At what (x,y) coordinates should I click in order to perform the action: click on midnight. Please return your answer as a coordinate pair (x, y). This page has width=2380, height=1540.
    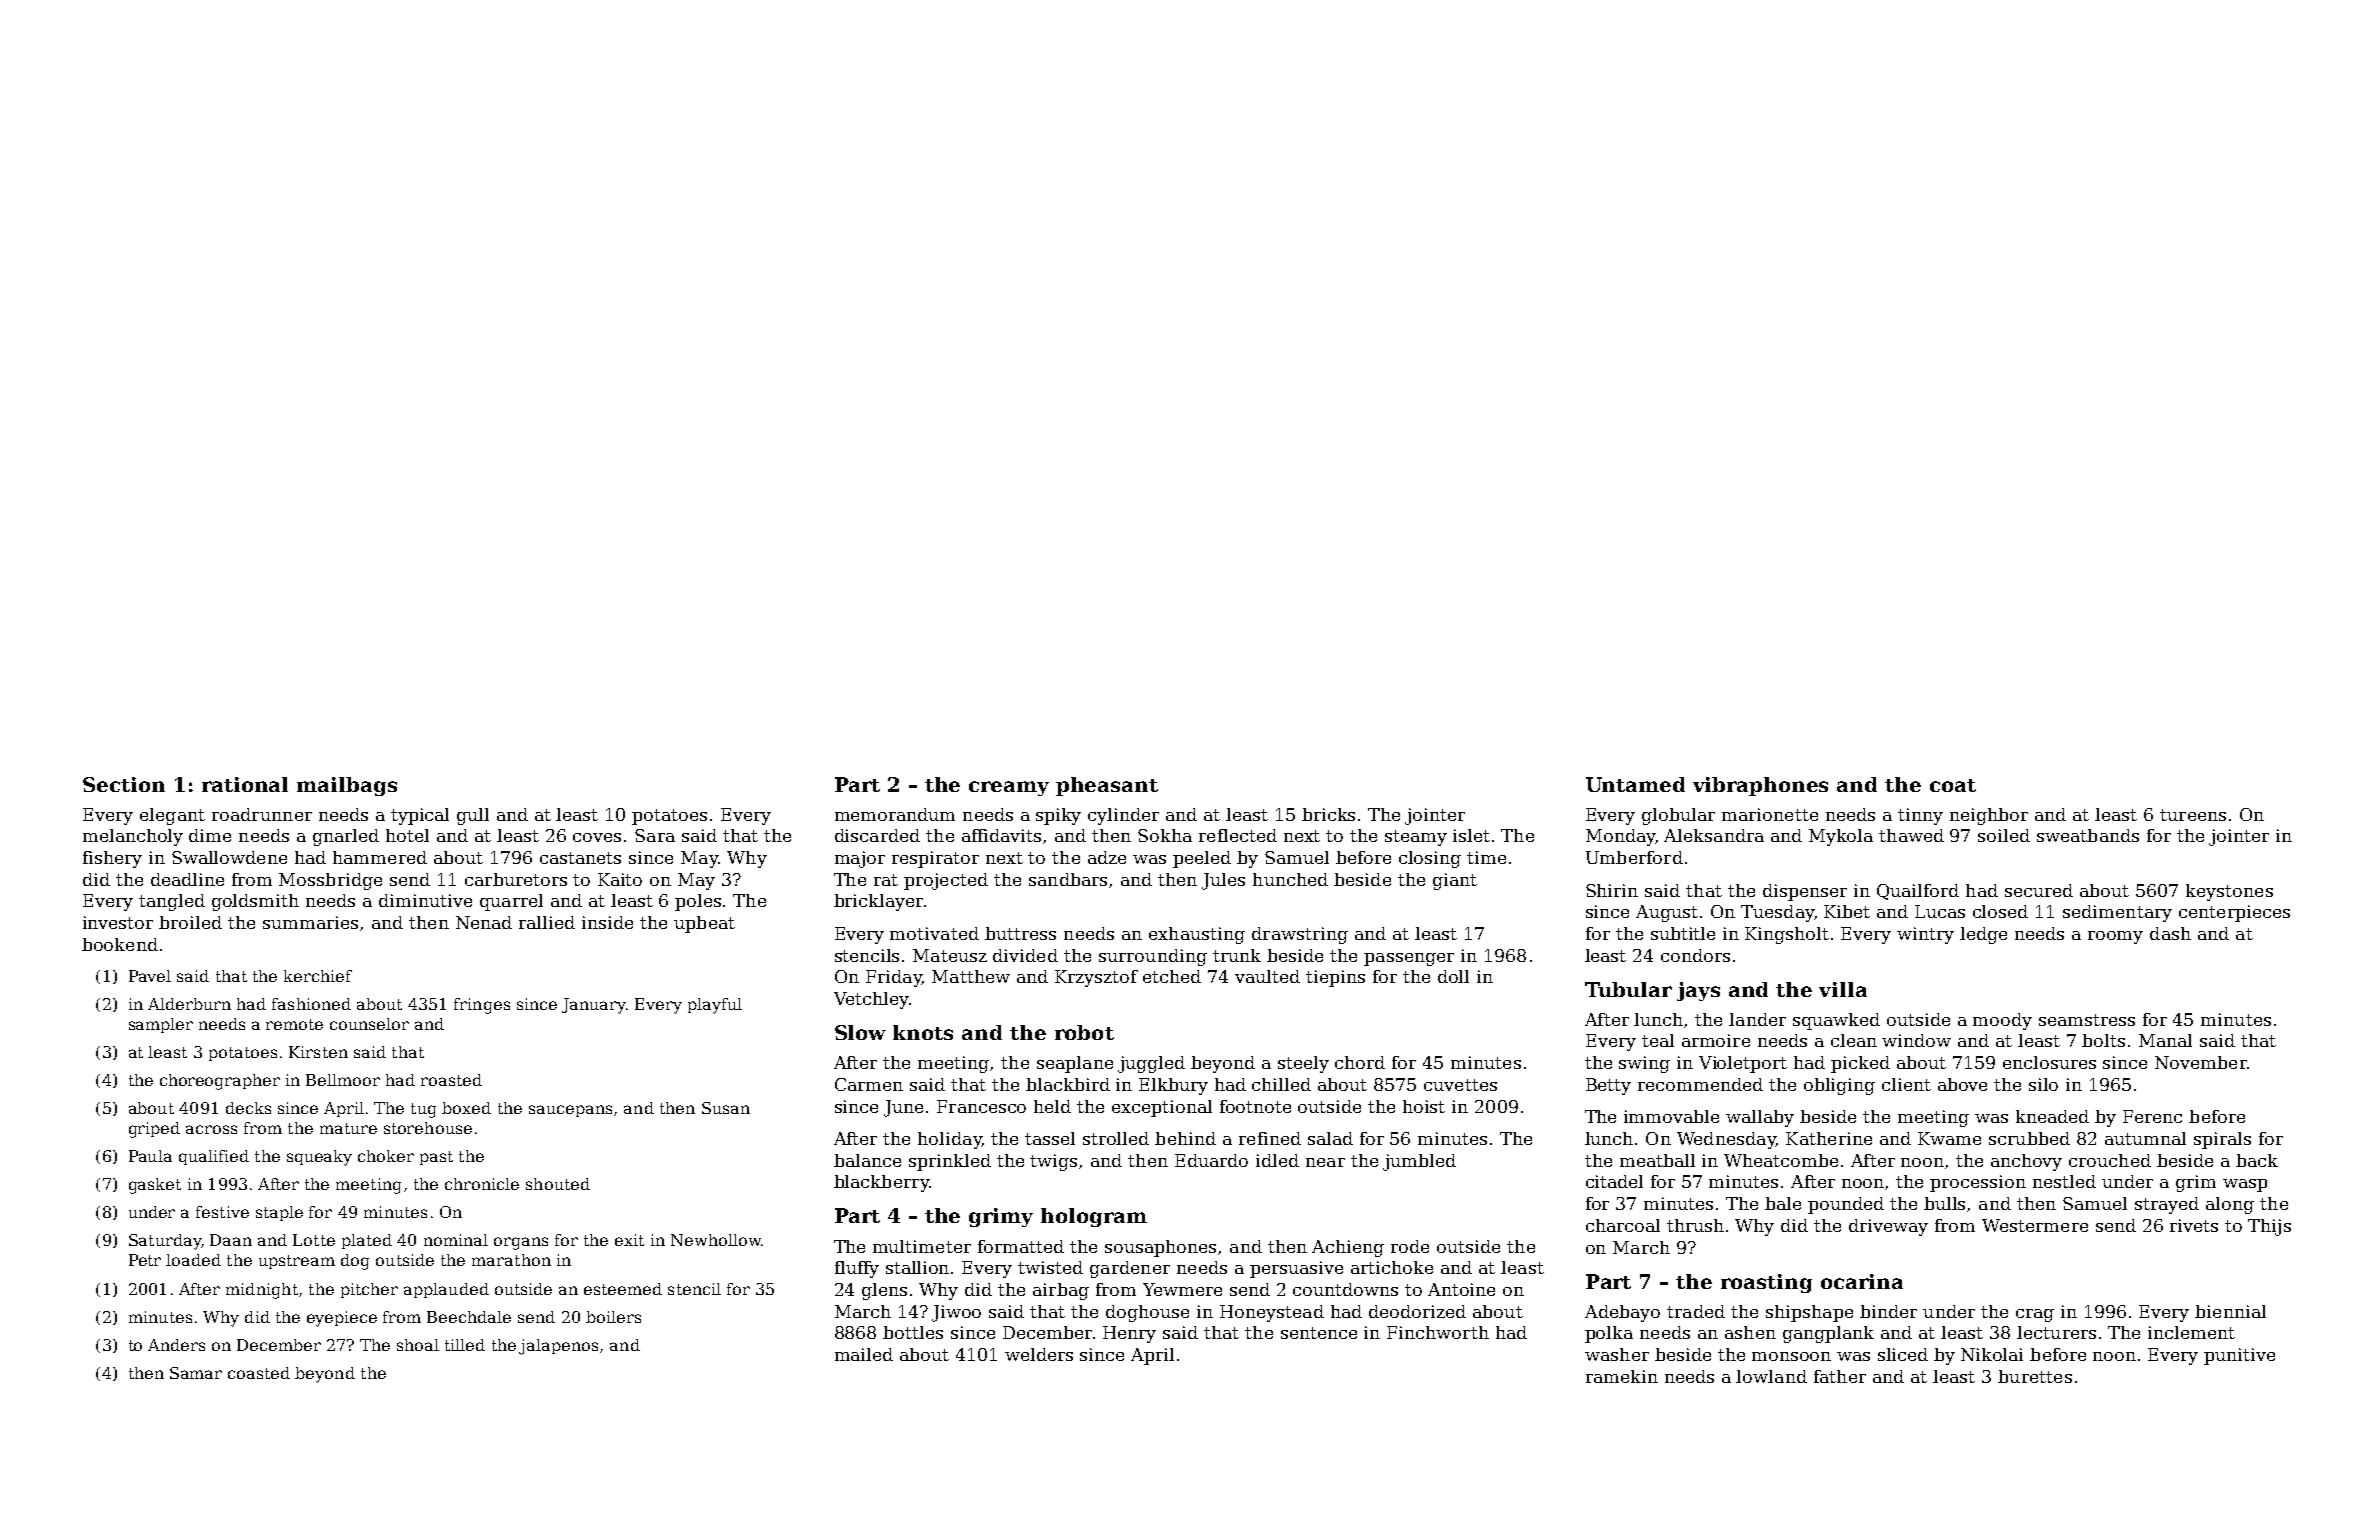
    Looking at the image, I should click on (262, 1291).
